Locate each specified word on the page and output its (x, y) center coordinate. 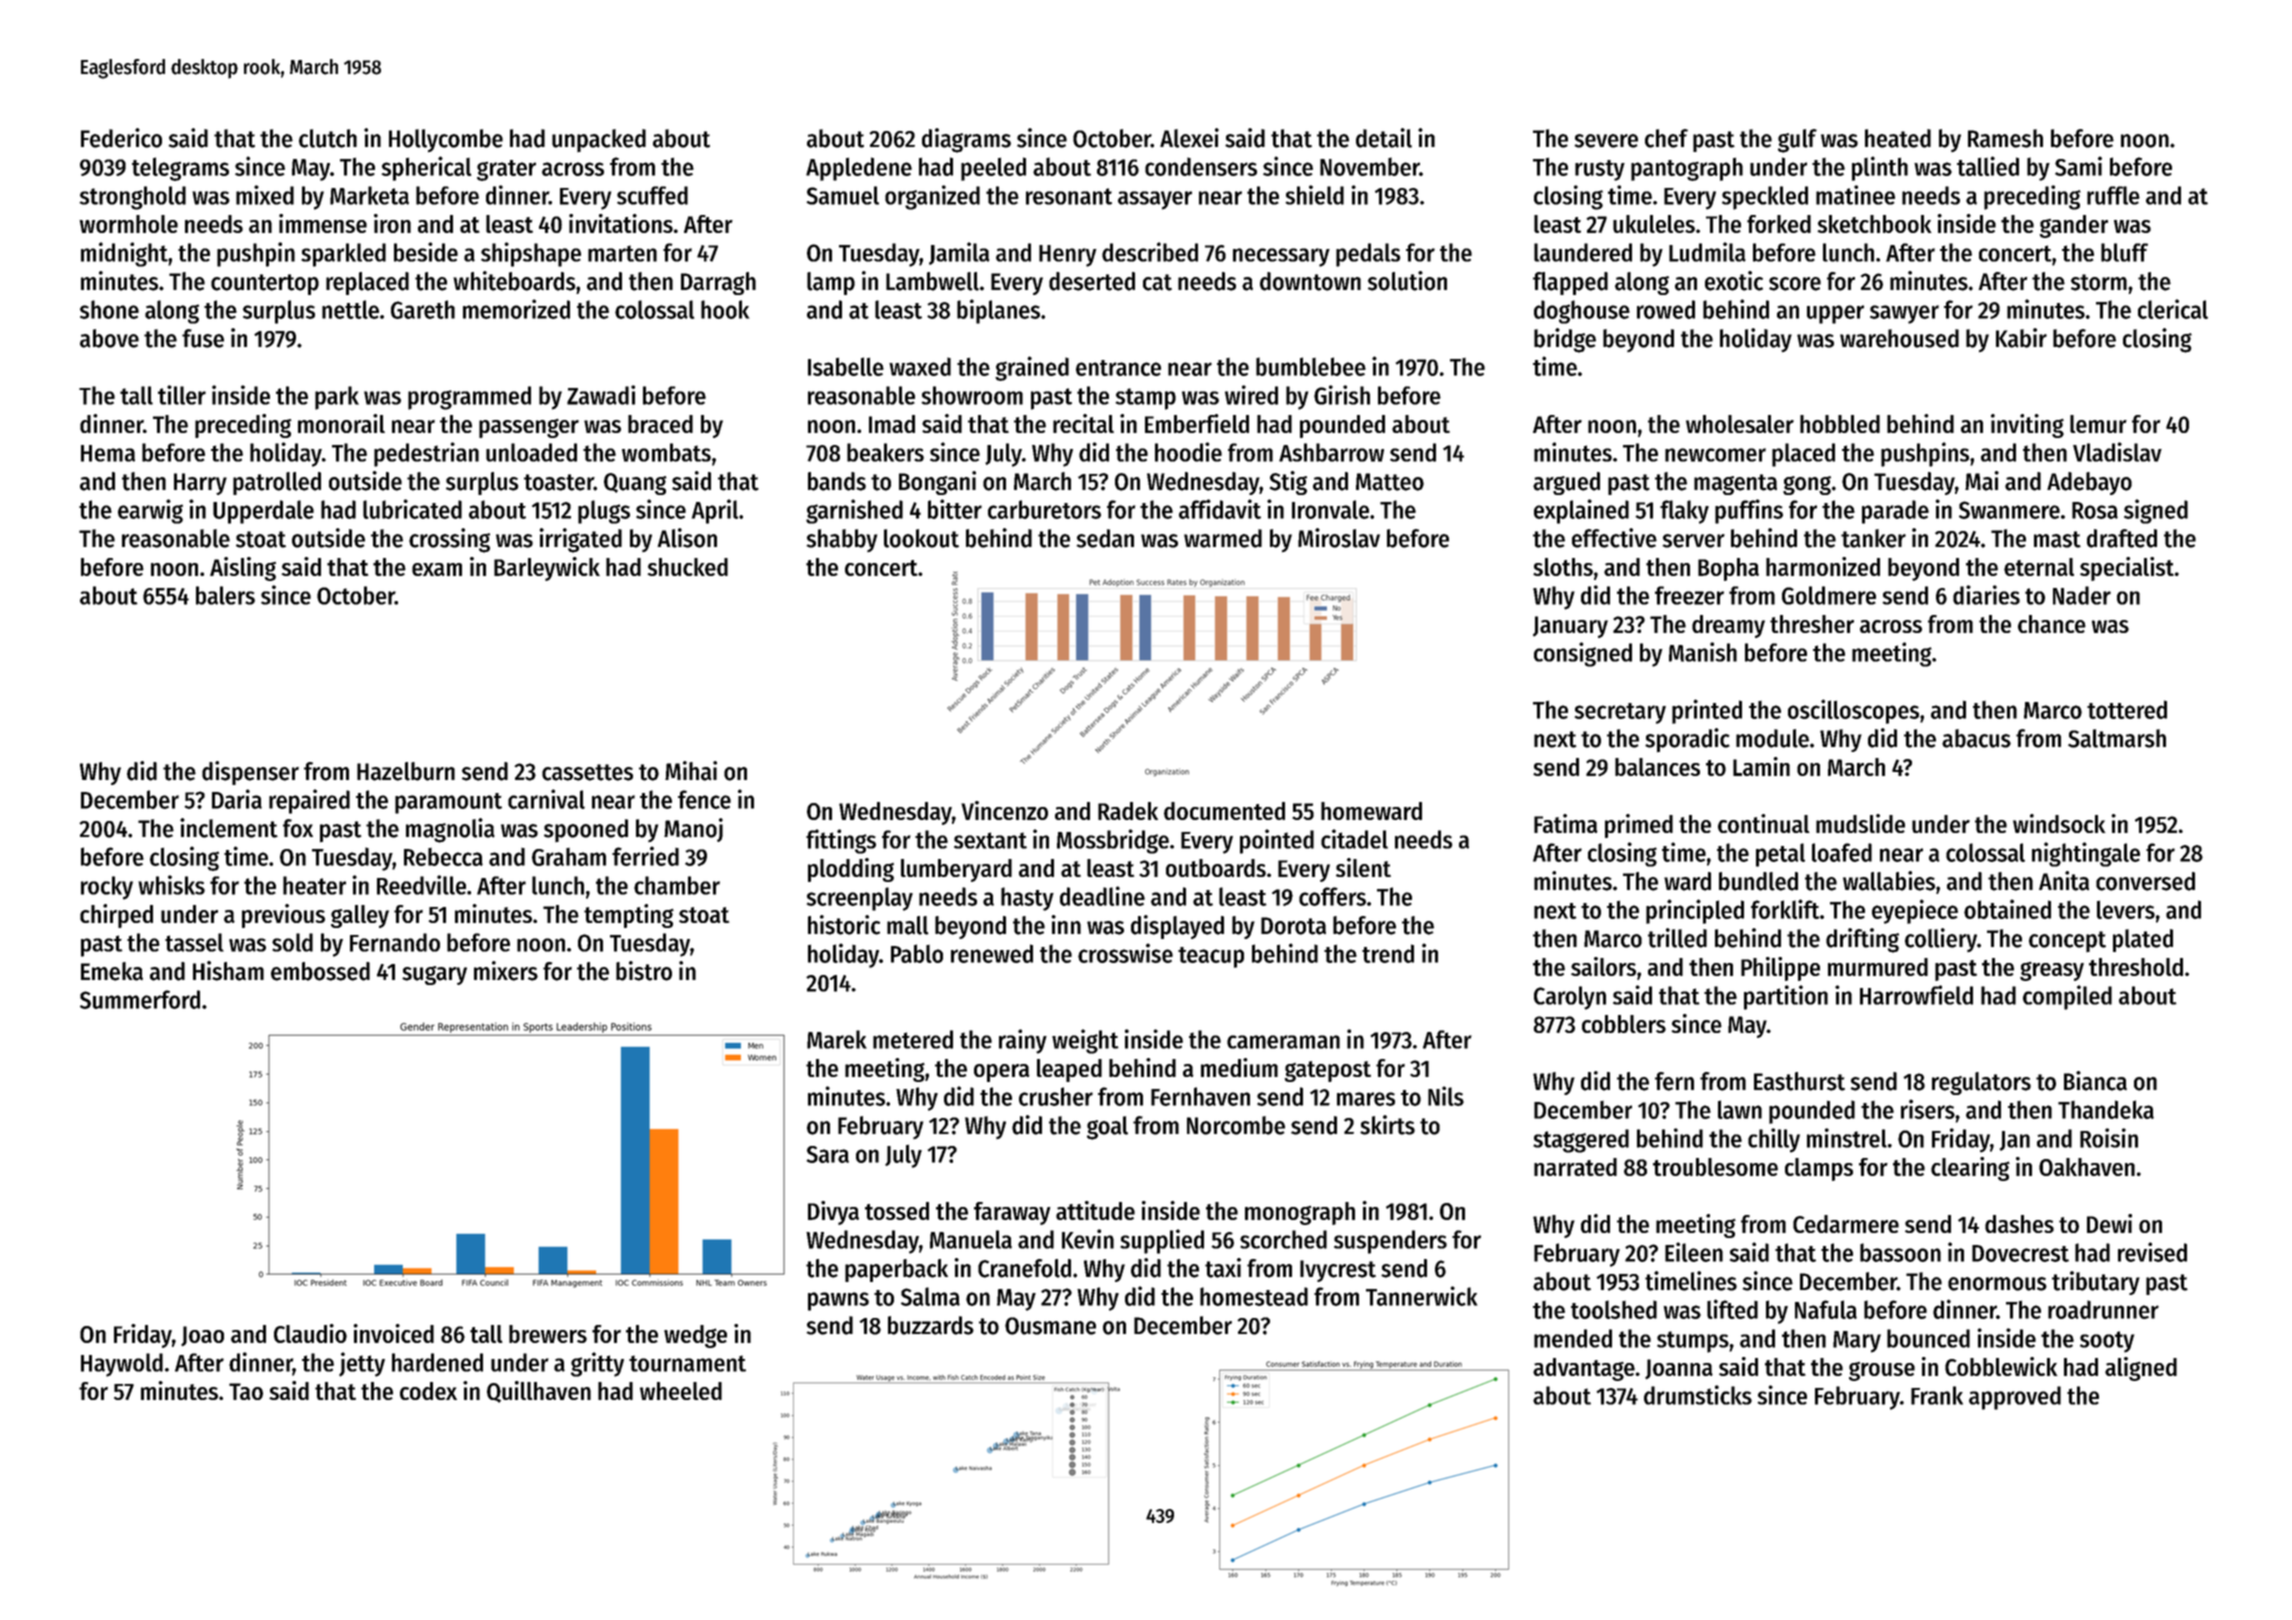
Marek (837, 1039)
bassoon (1900, 1252)
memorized (516, 309)
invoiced (393, 1333)
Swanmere (2009, 510)
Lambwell (932, 281)
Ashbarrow (1331, 452)
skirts (1387, 1125)
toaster (559, 482)
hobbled (1840, 424)
